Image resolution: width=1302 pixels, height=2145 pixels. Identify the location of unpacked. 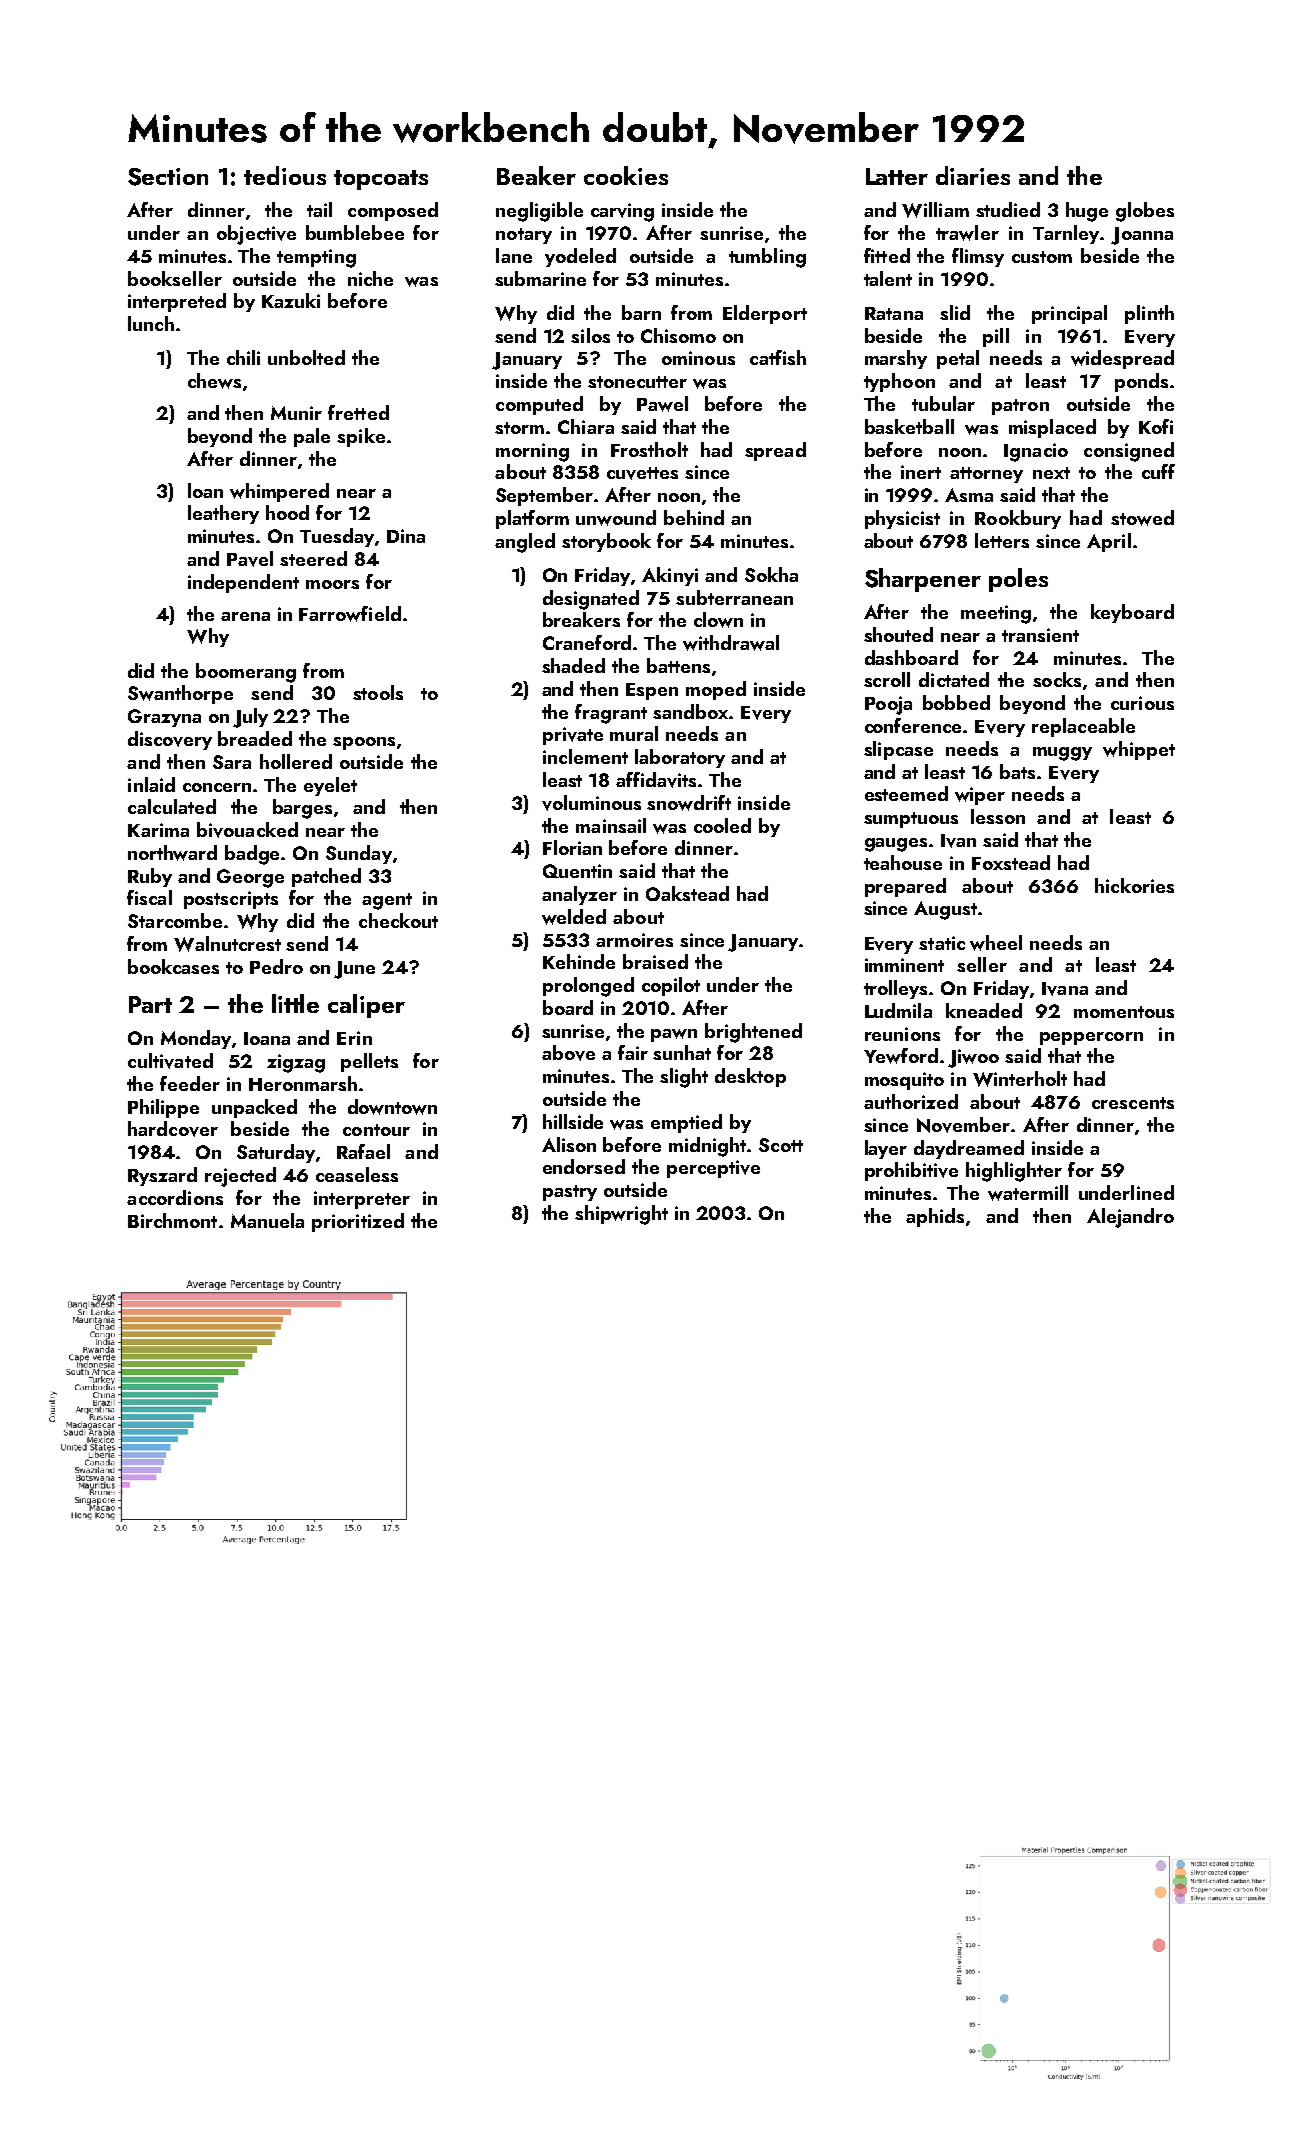
(254, 1108).
